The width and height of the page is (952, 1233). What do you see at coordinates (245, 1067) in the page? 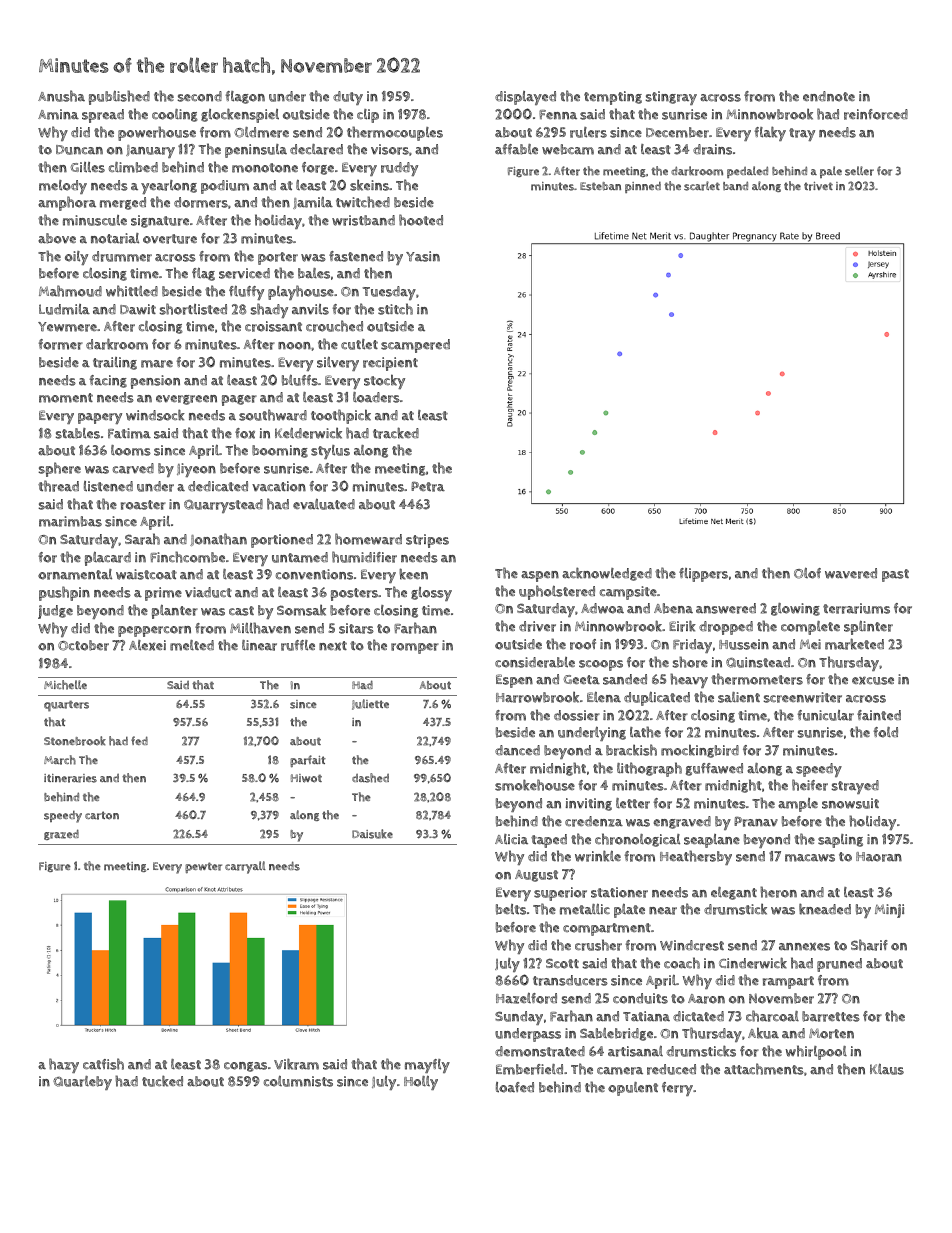
I see `congas` at bounding box center [245, 1067].
